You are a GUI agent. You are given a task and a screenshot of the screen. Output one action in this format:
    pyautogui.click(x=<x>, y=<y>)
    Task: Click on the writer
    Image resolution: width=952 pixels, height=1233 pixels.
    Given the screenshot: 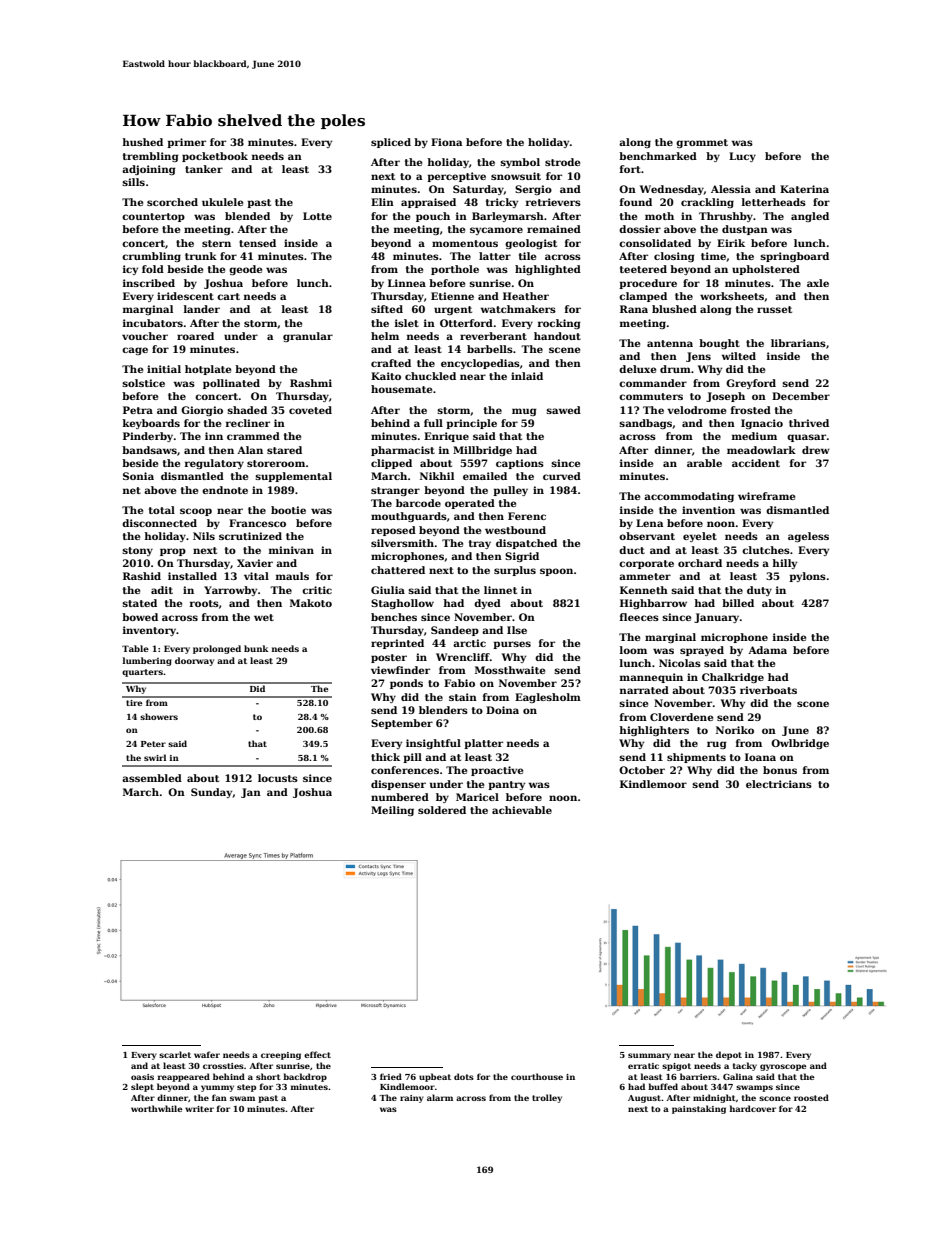 What is the action you would take?
    pyautogui.click(x=199, y=1109)
